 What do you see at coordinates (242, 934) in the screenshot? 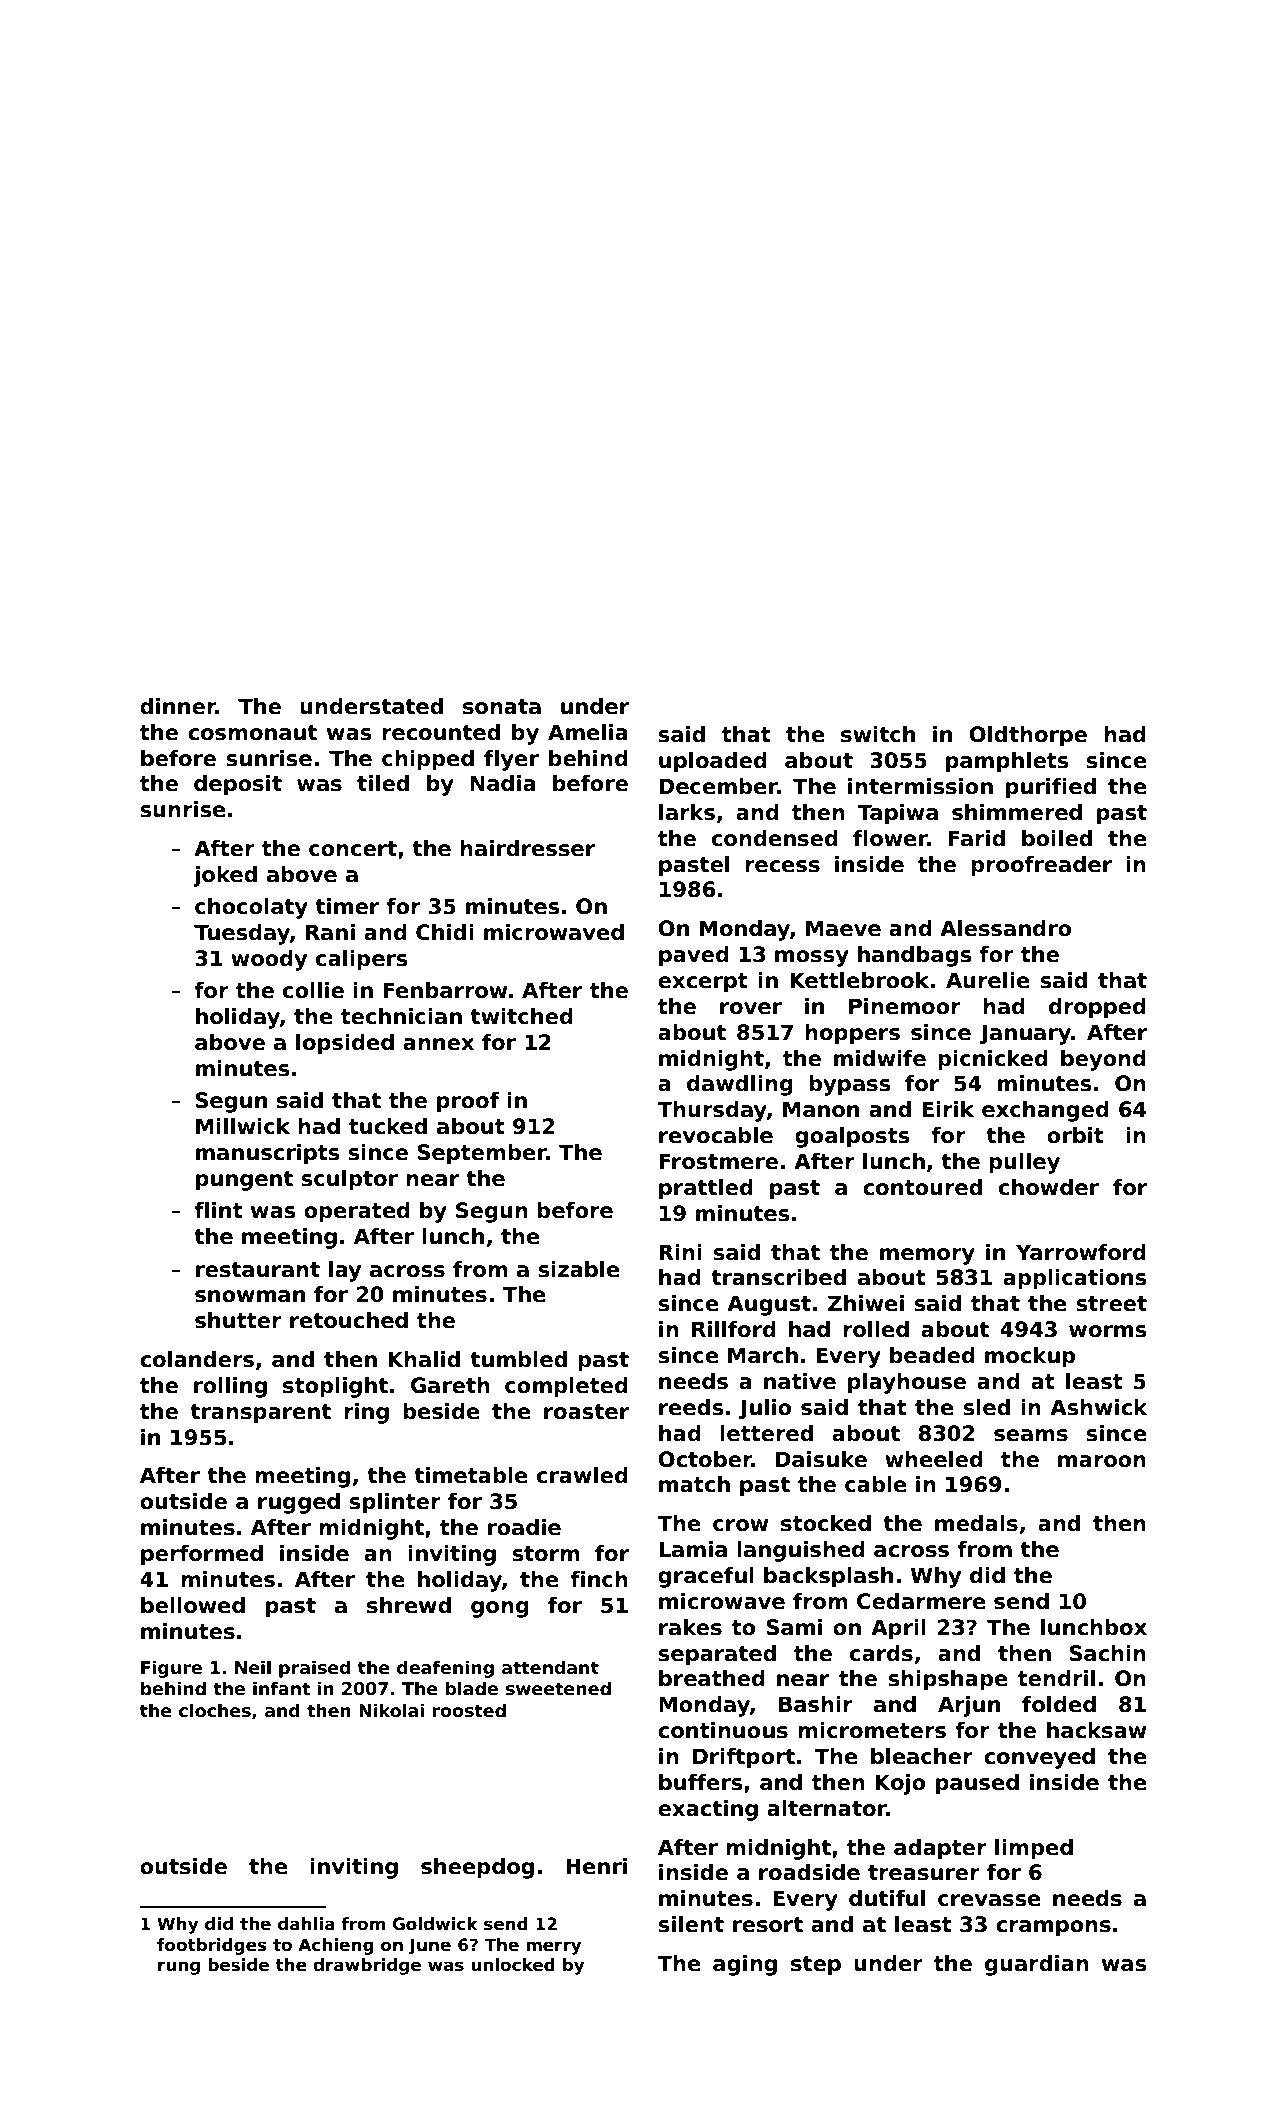
I see `Tuesday` at bounding box center [242, 934].
